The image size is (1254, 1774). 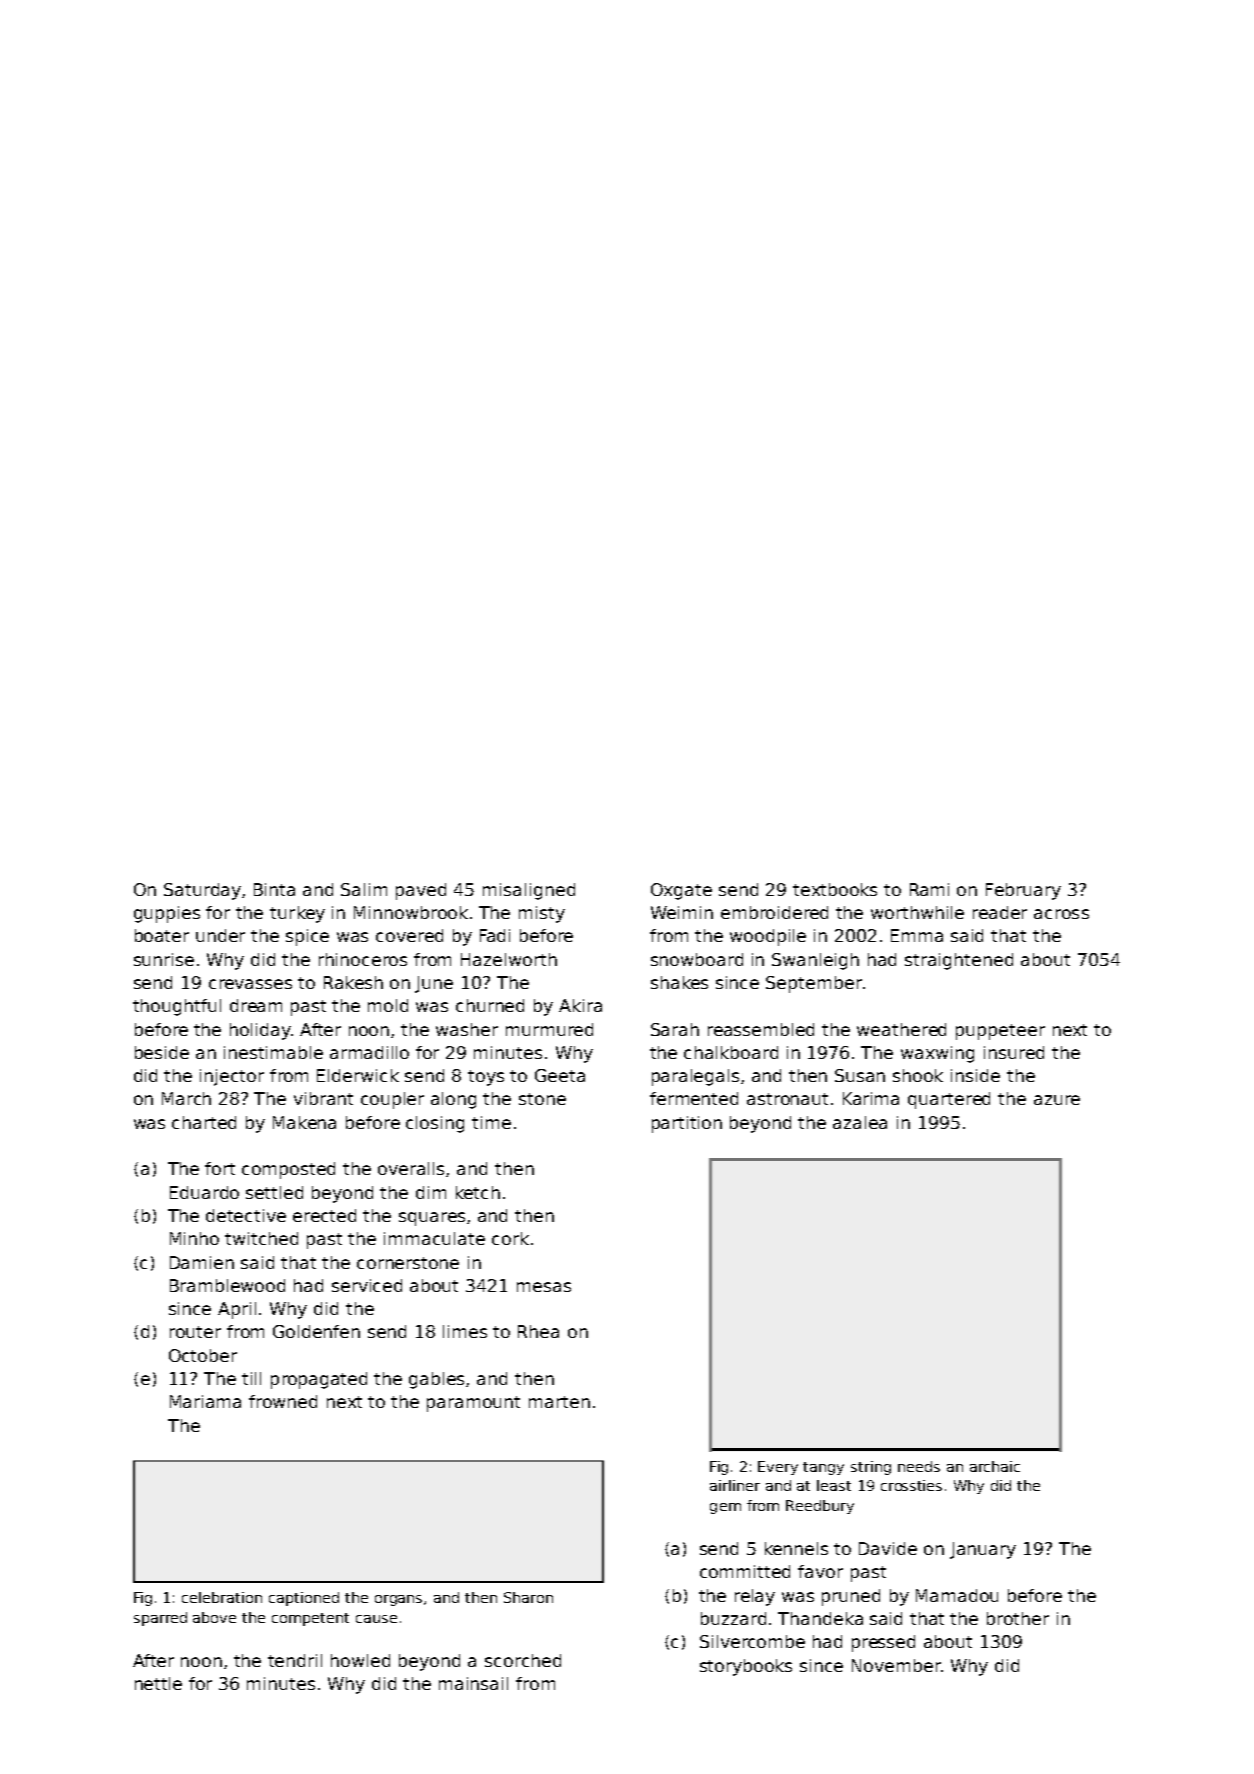 What do you see at coordinates (835, 889) in the page?
I see `textbooks` at bounding box center [835, 889].
